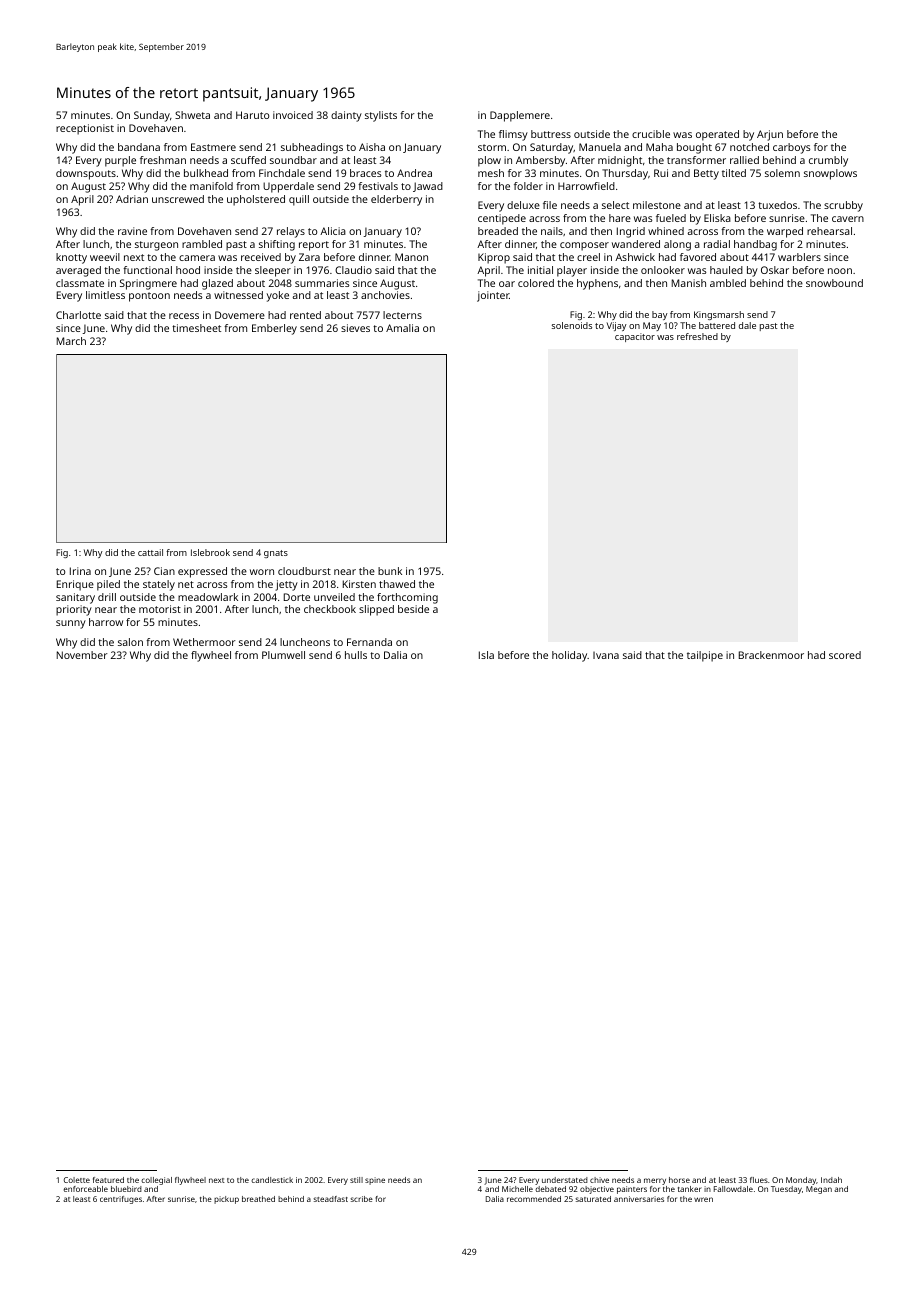  What do you see at coordinates (599, 1180) in the page?
I see `chive` at bounding box center [599, 1180].
